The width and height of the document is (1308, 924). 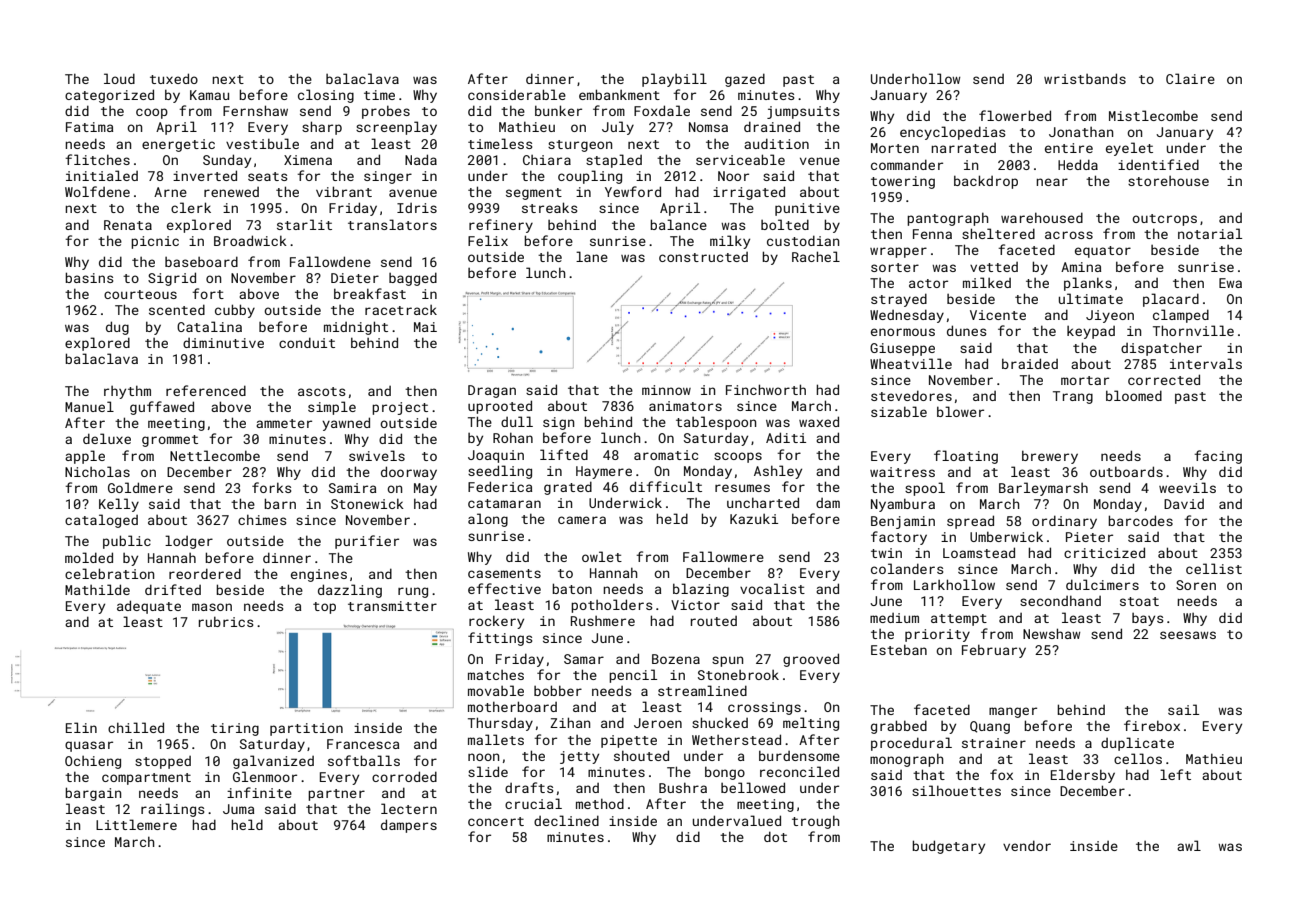 What do you see at coordinates (326, 96) in the document?
I see `closing` at bounding box center [326, 96].
